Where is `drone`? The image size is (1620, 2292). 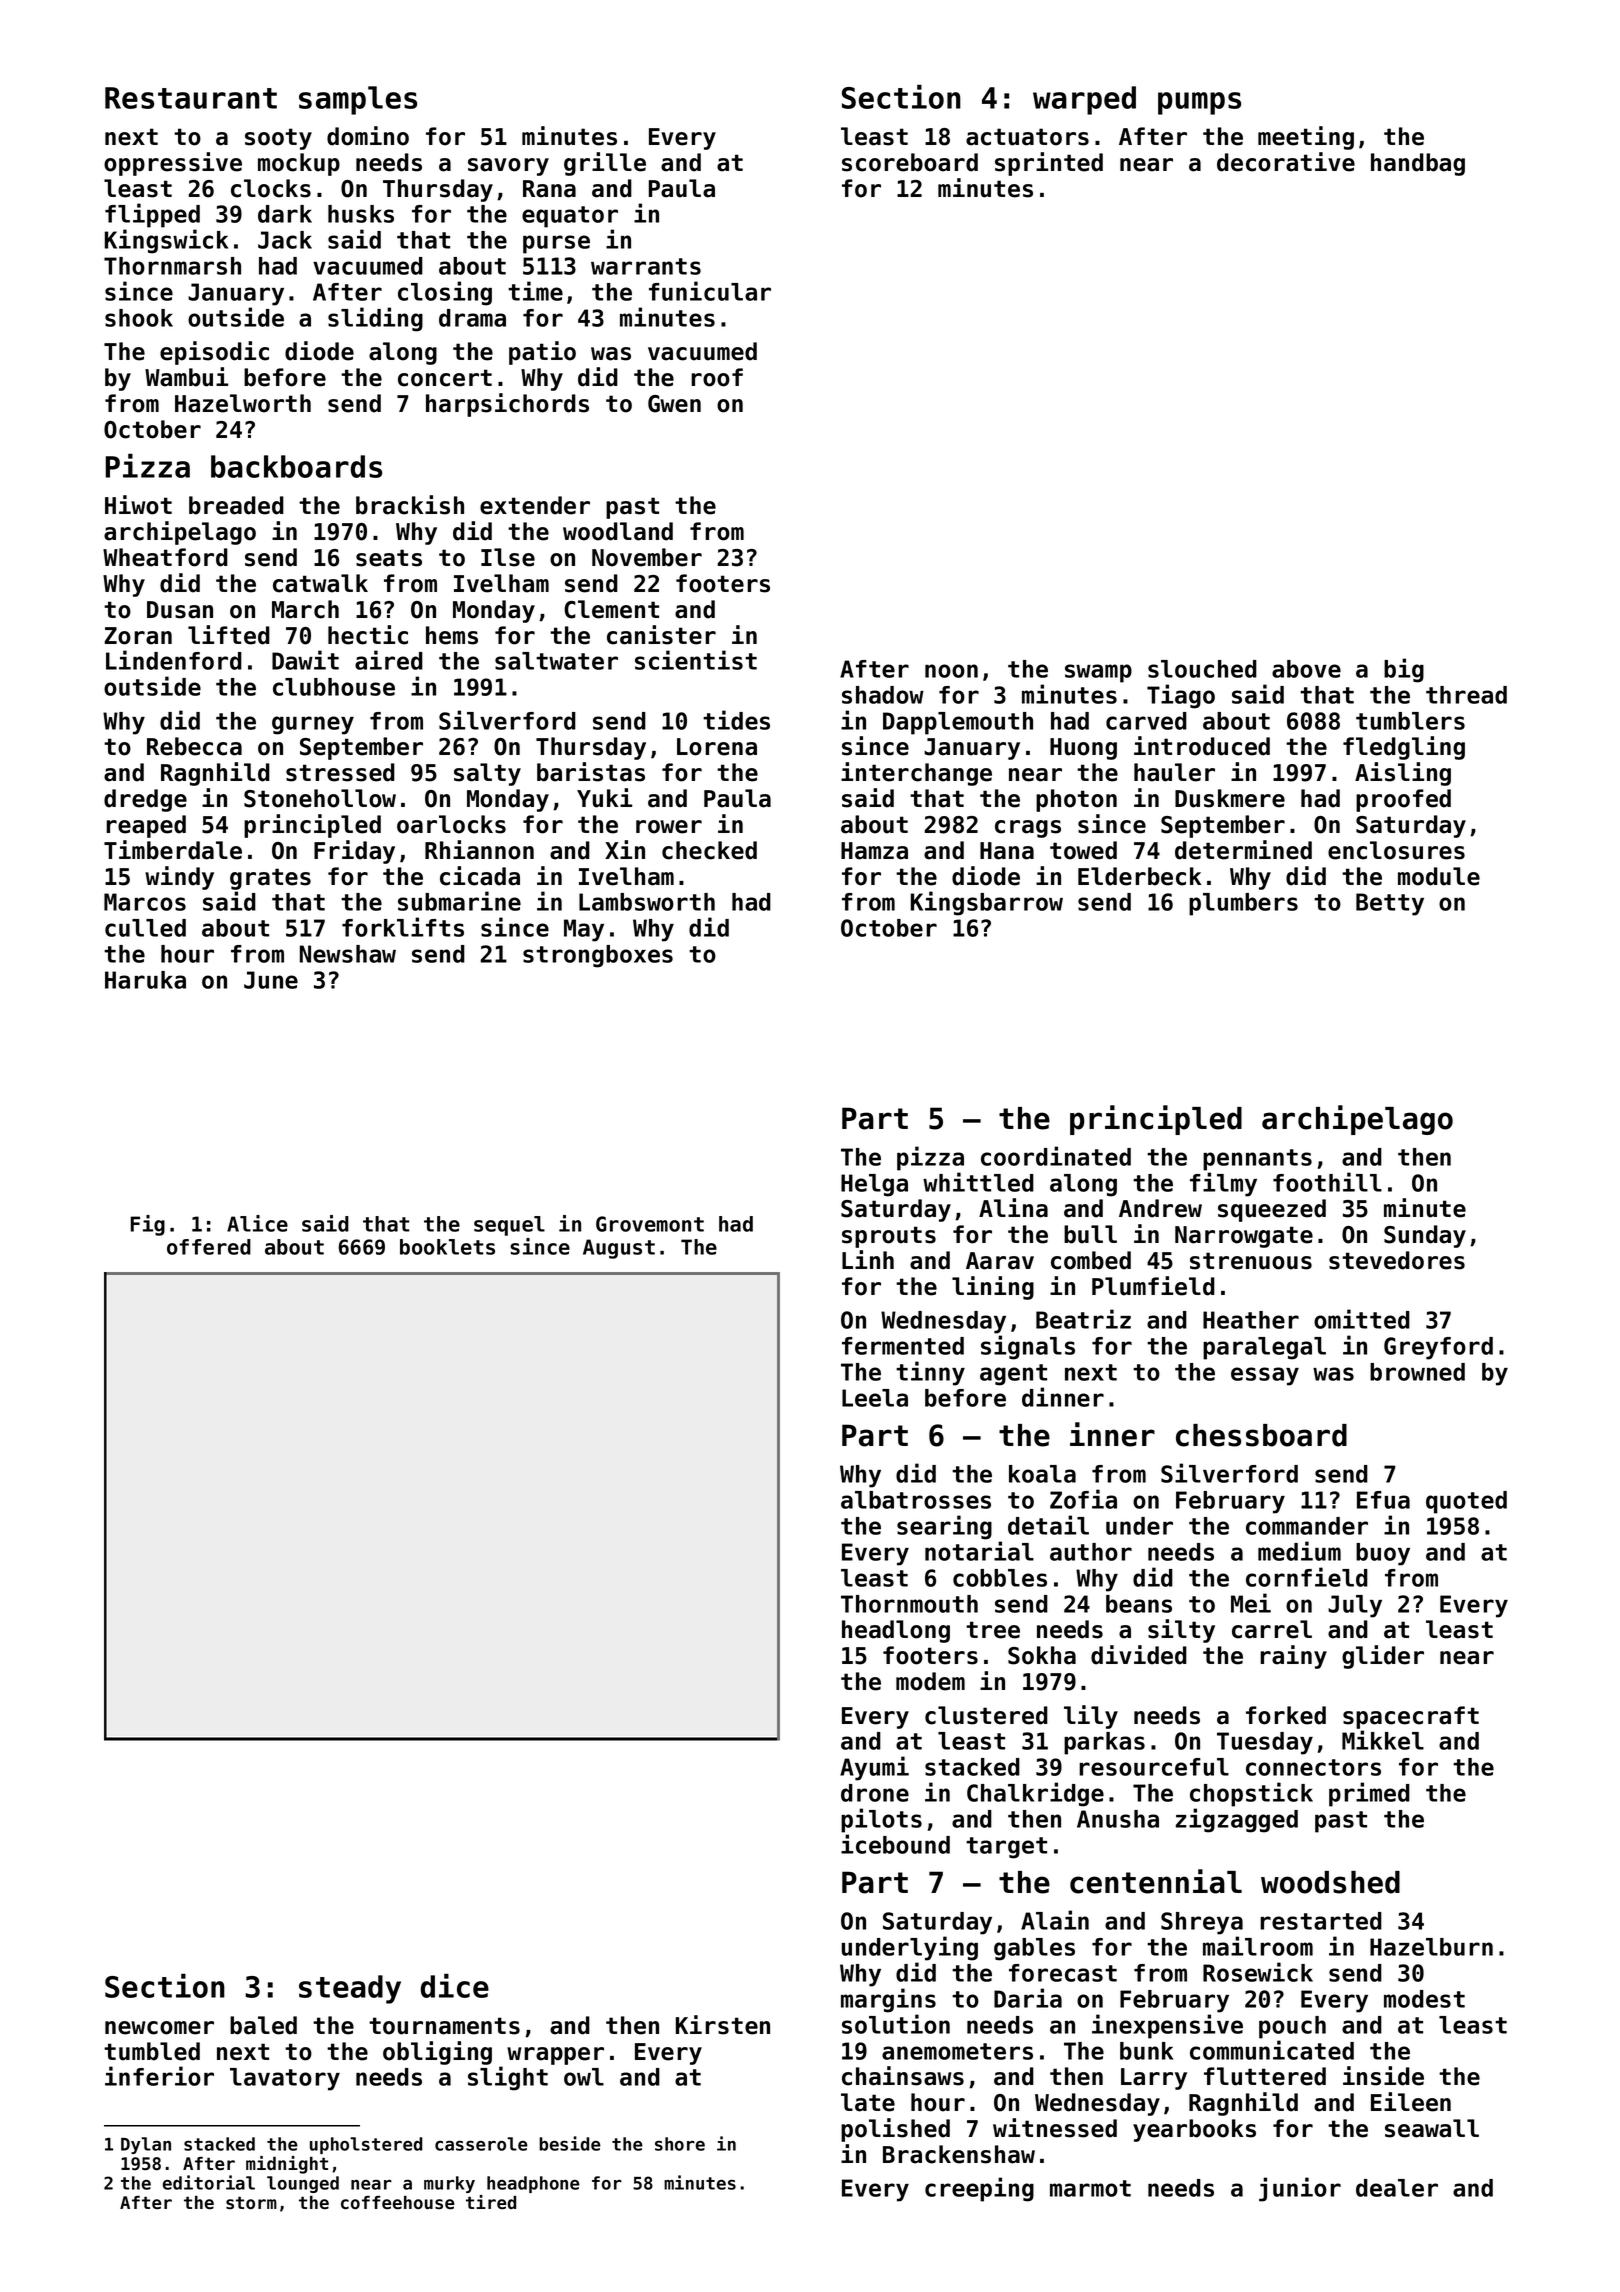
drone is located at coordinates (875, 1793).
